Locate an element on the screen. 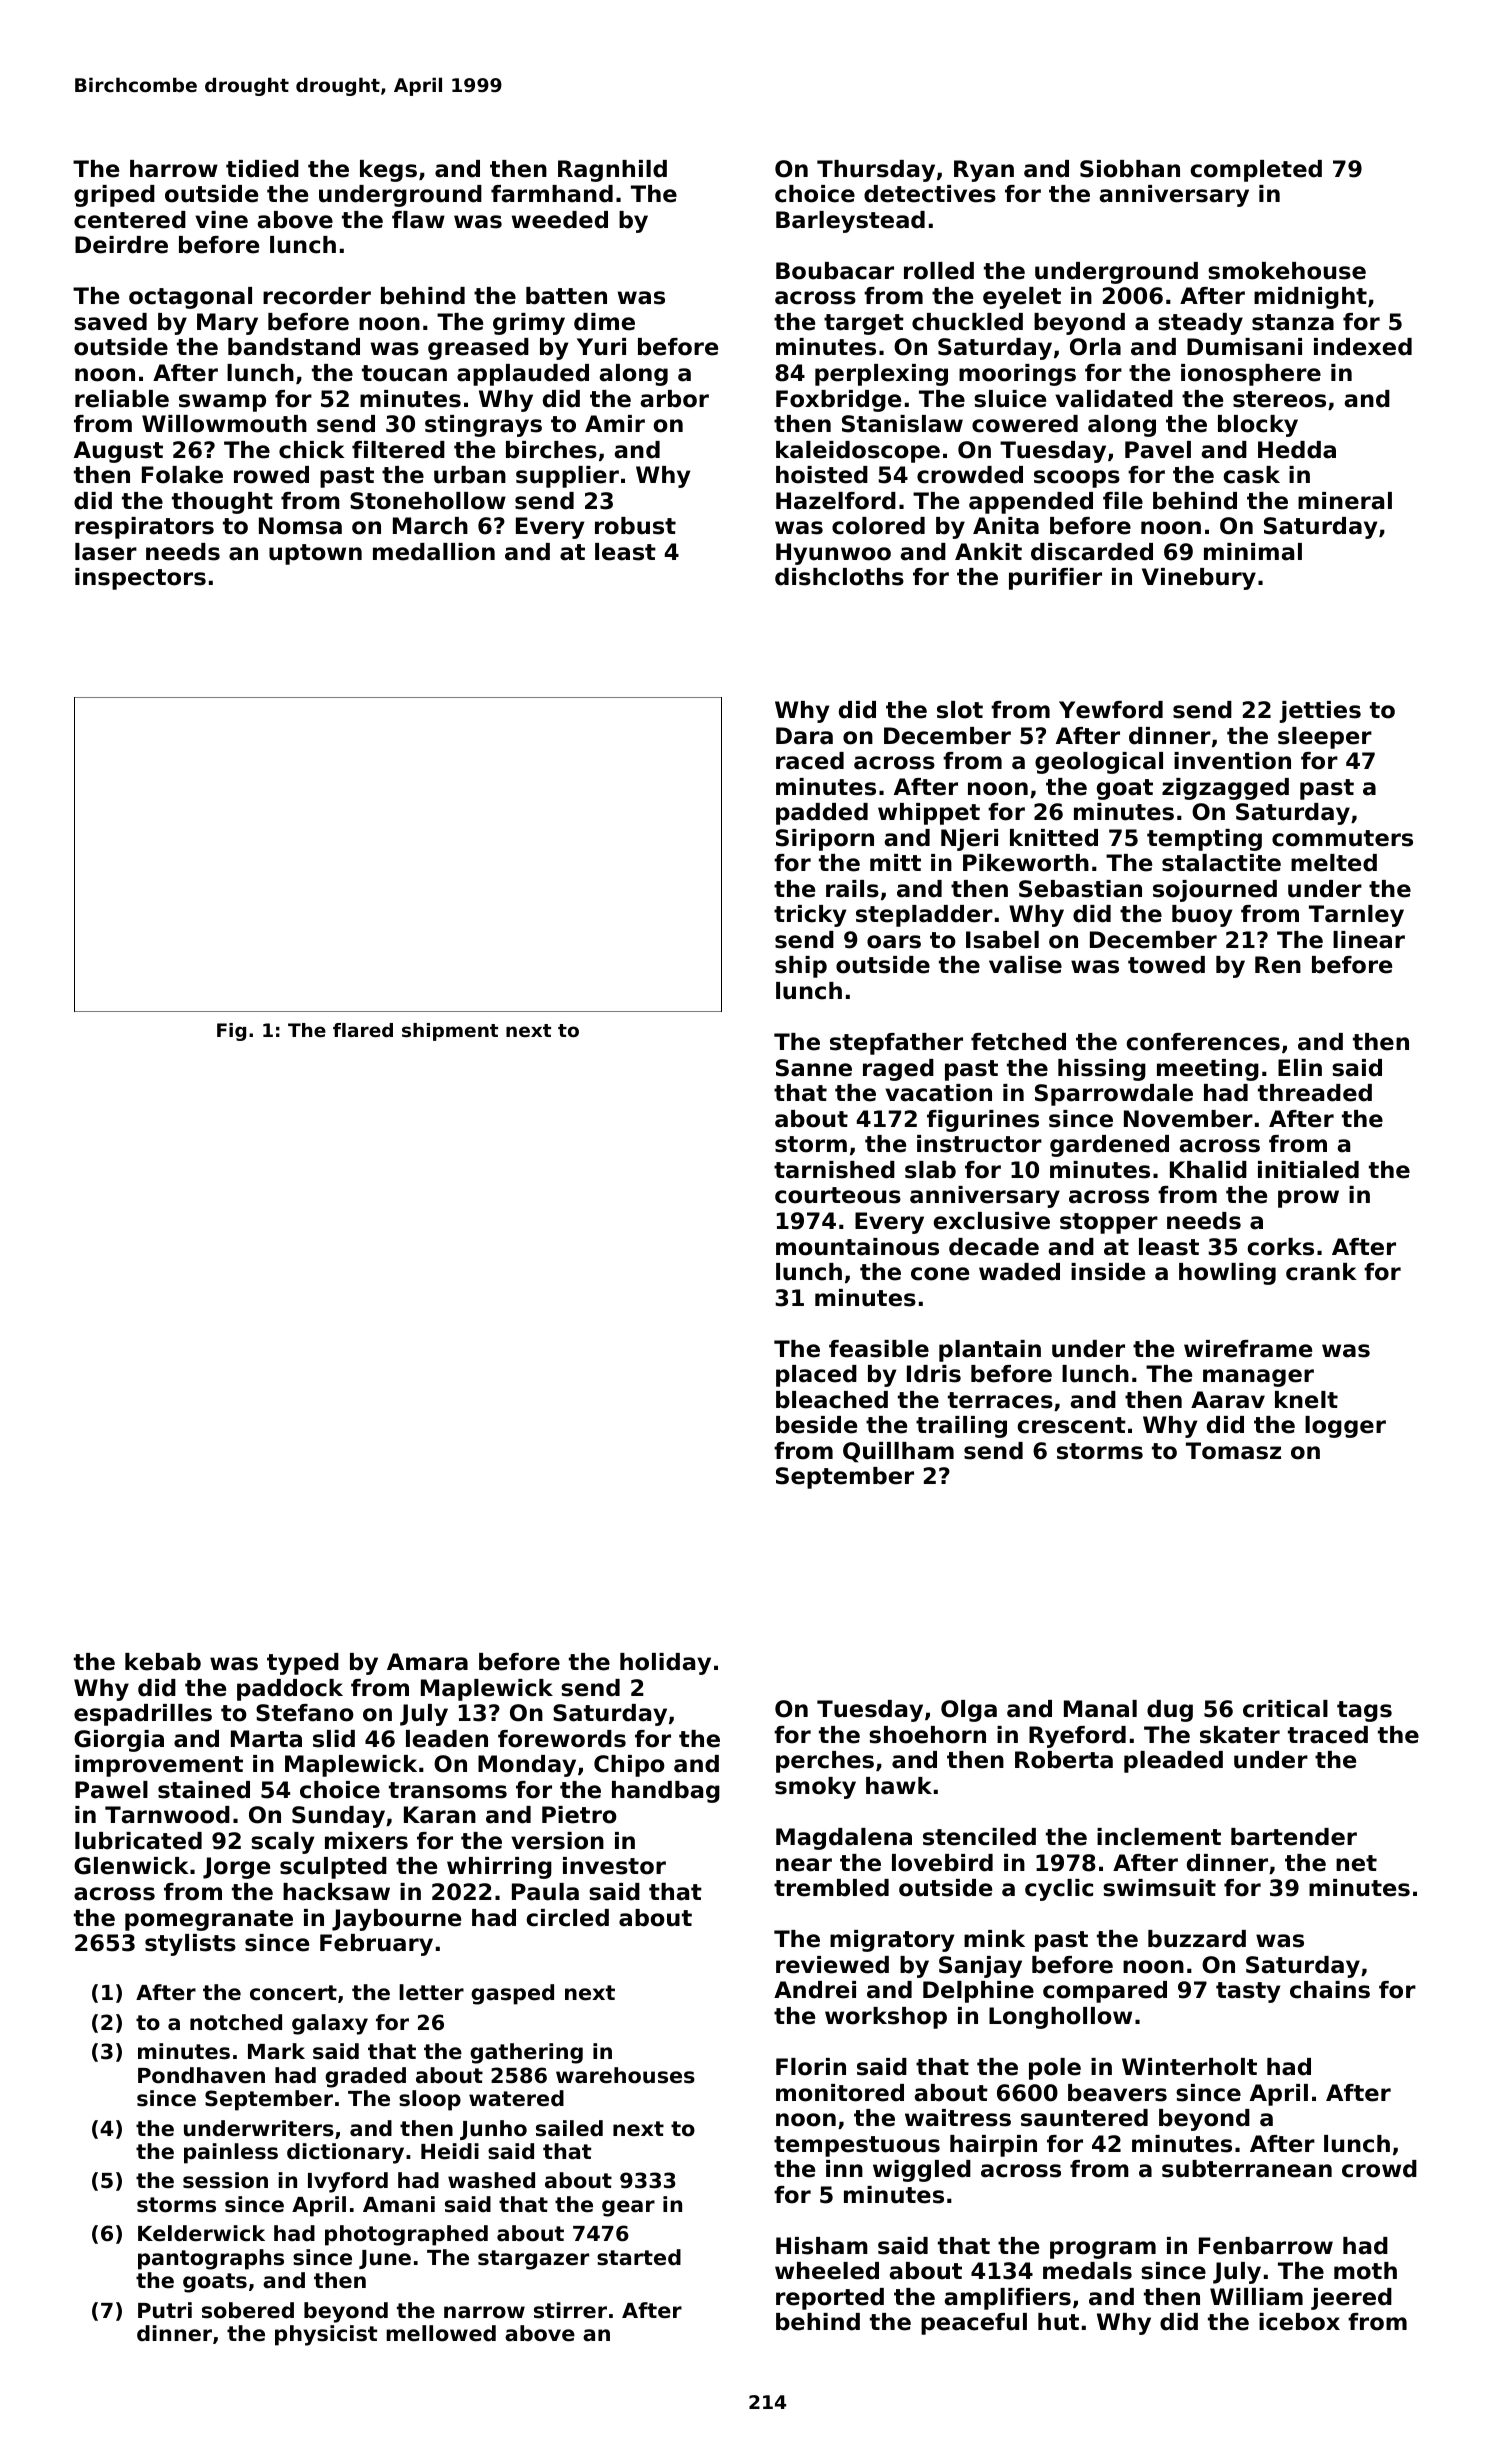 The image size is (1496, 2464). Dara is located at coordinates (804, 736).
